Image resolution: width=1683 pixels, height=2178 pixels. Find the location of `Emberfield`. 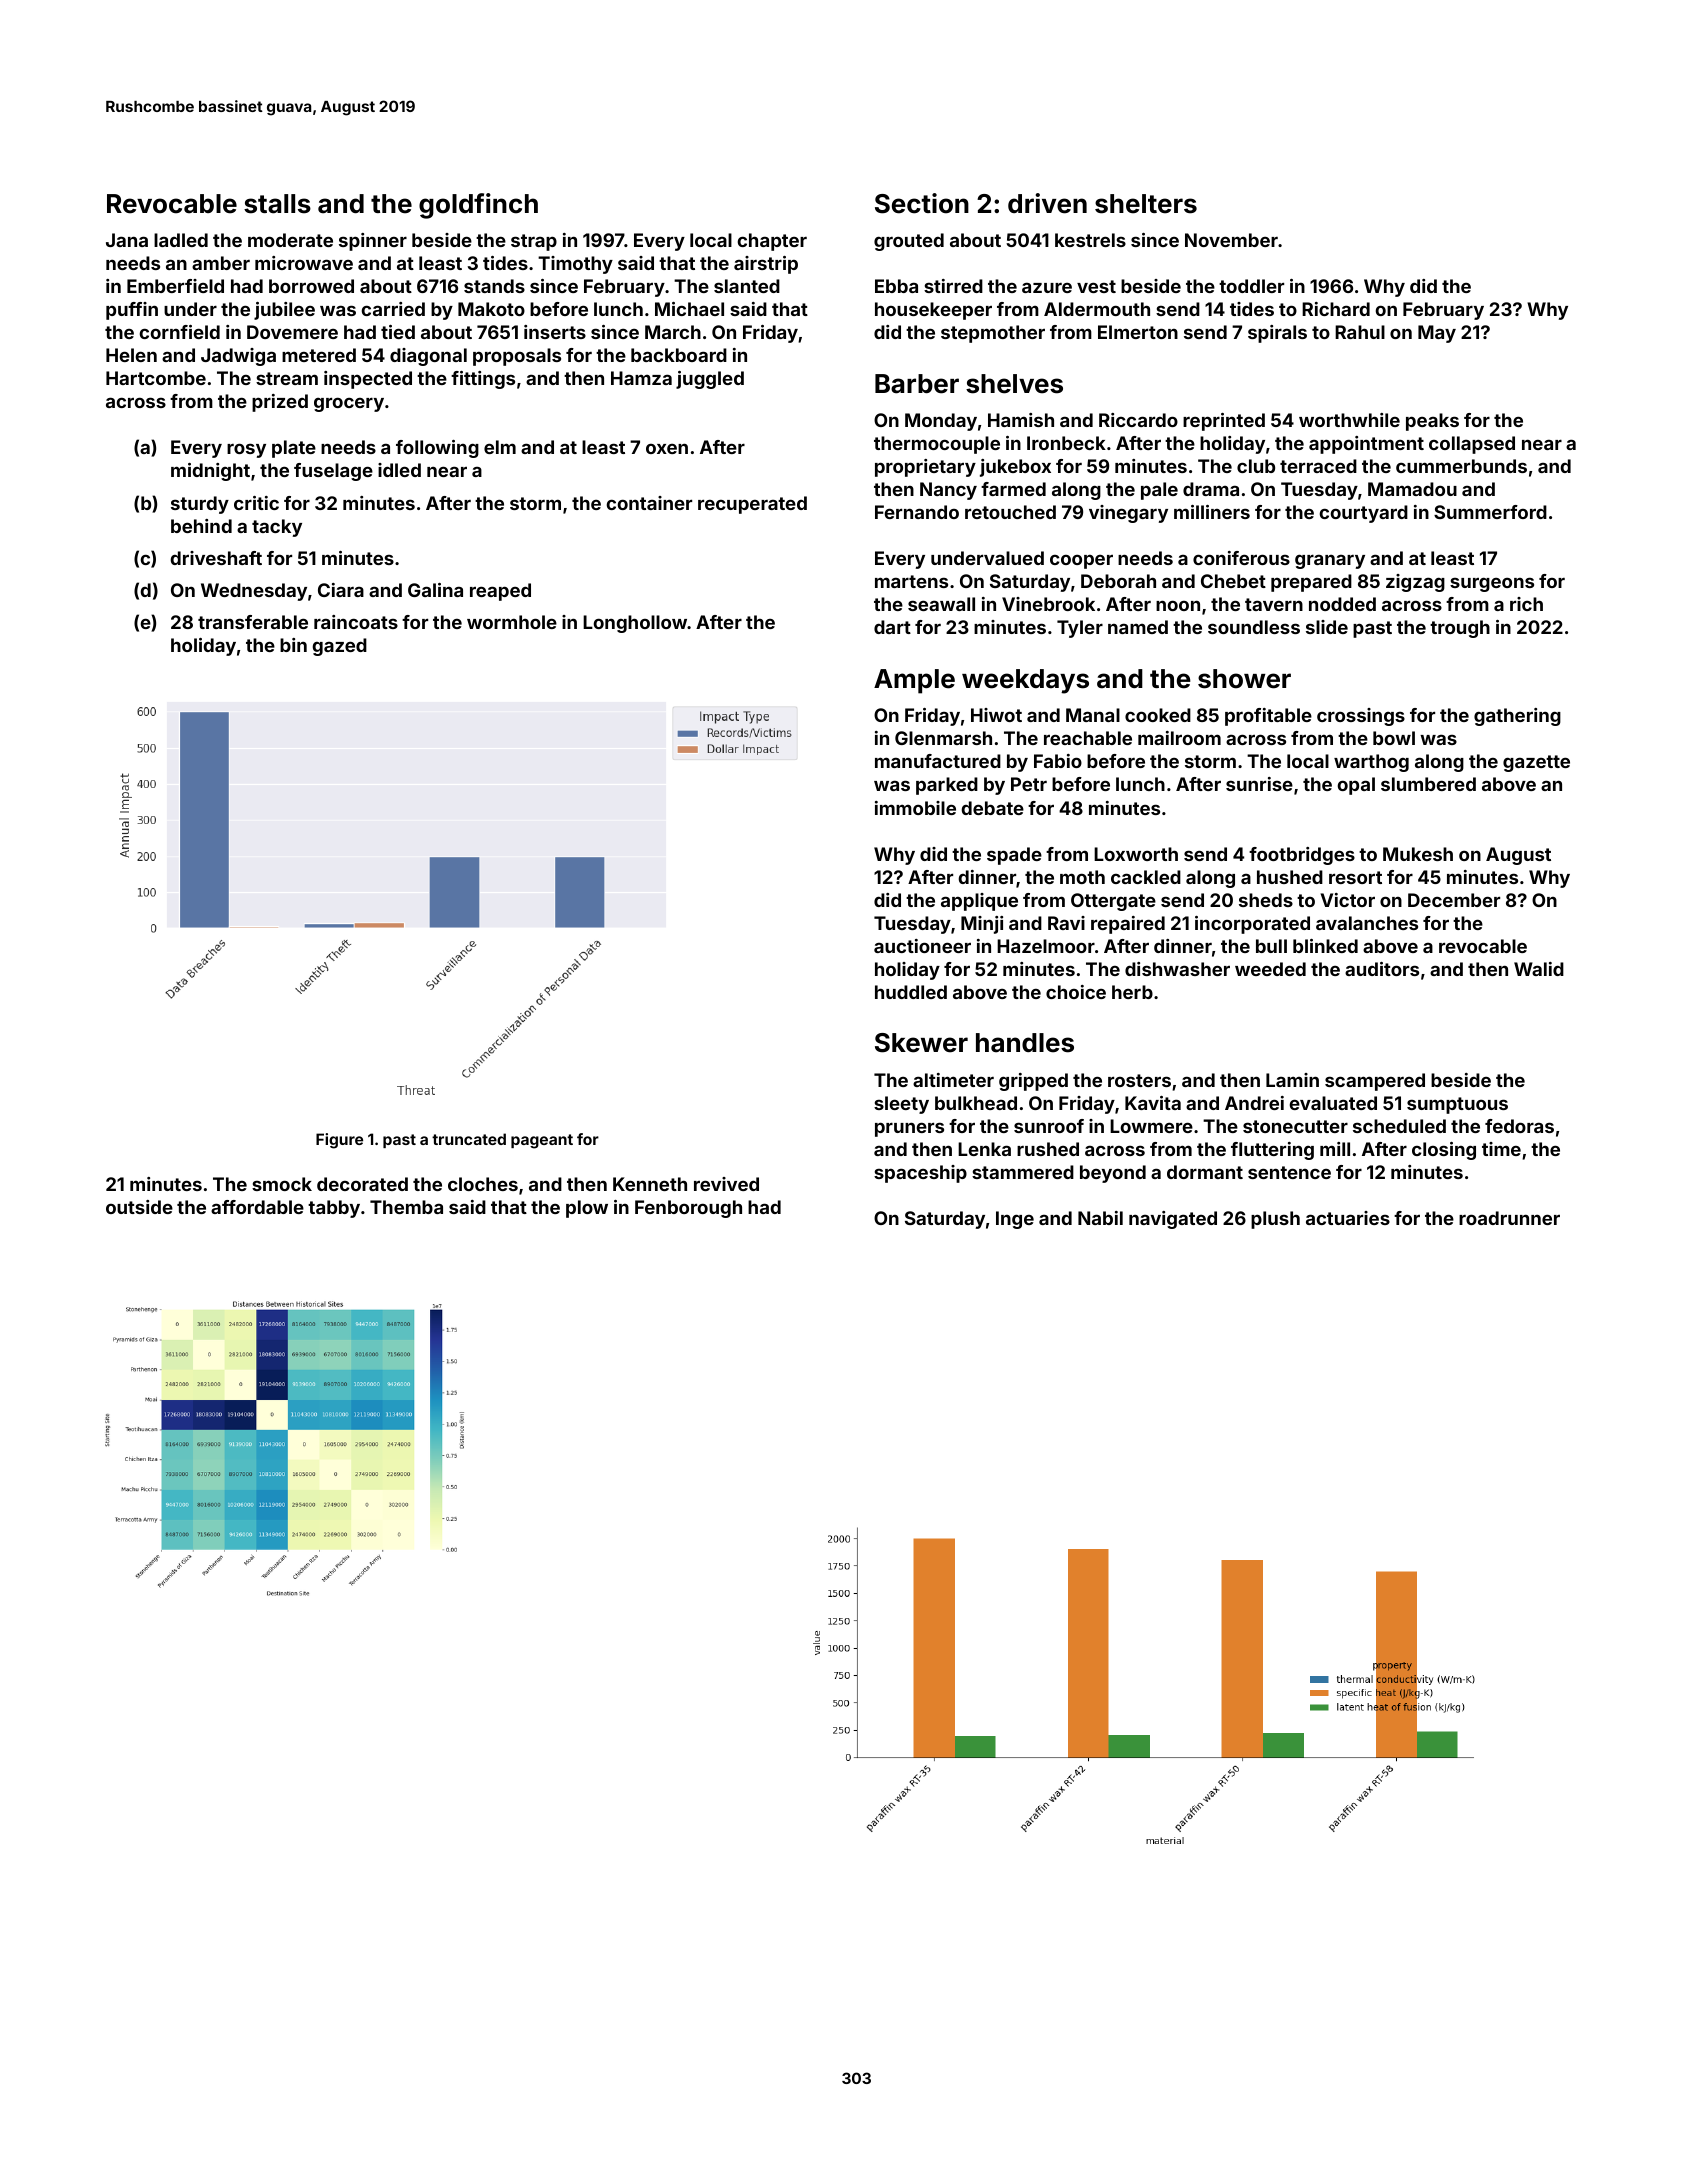

Emberfield is located at coordinates (175, 286).
